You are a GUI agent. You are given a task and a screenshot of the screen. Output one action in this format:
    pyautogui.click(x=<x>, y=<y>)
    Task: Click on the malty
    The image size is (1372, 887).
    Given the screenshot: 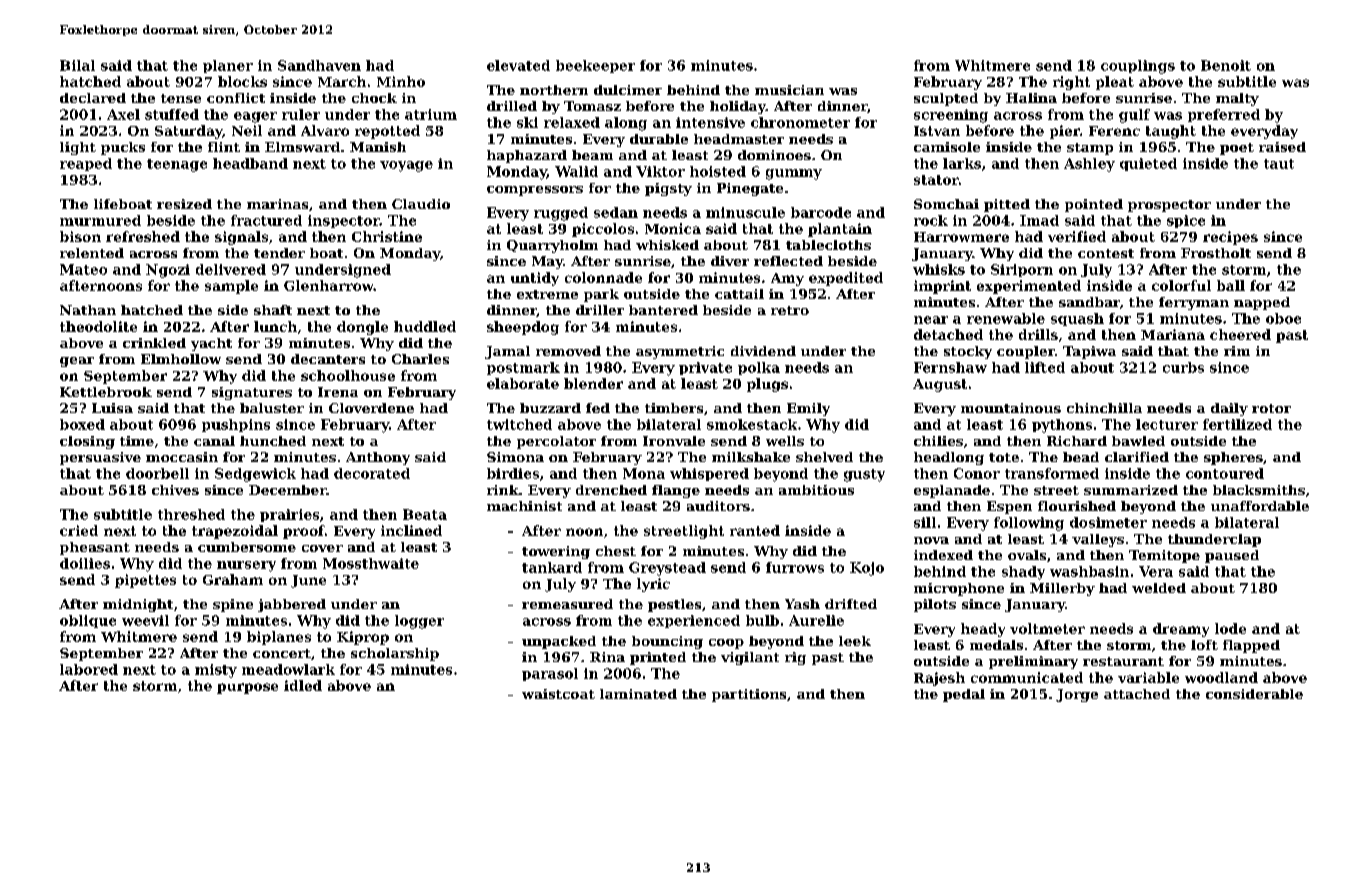 What is the action you would take?
    pyautogui.click(x=1237, y=99)
